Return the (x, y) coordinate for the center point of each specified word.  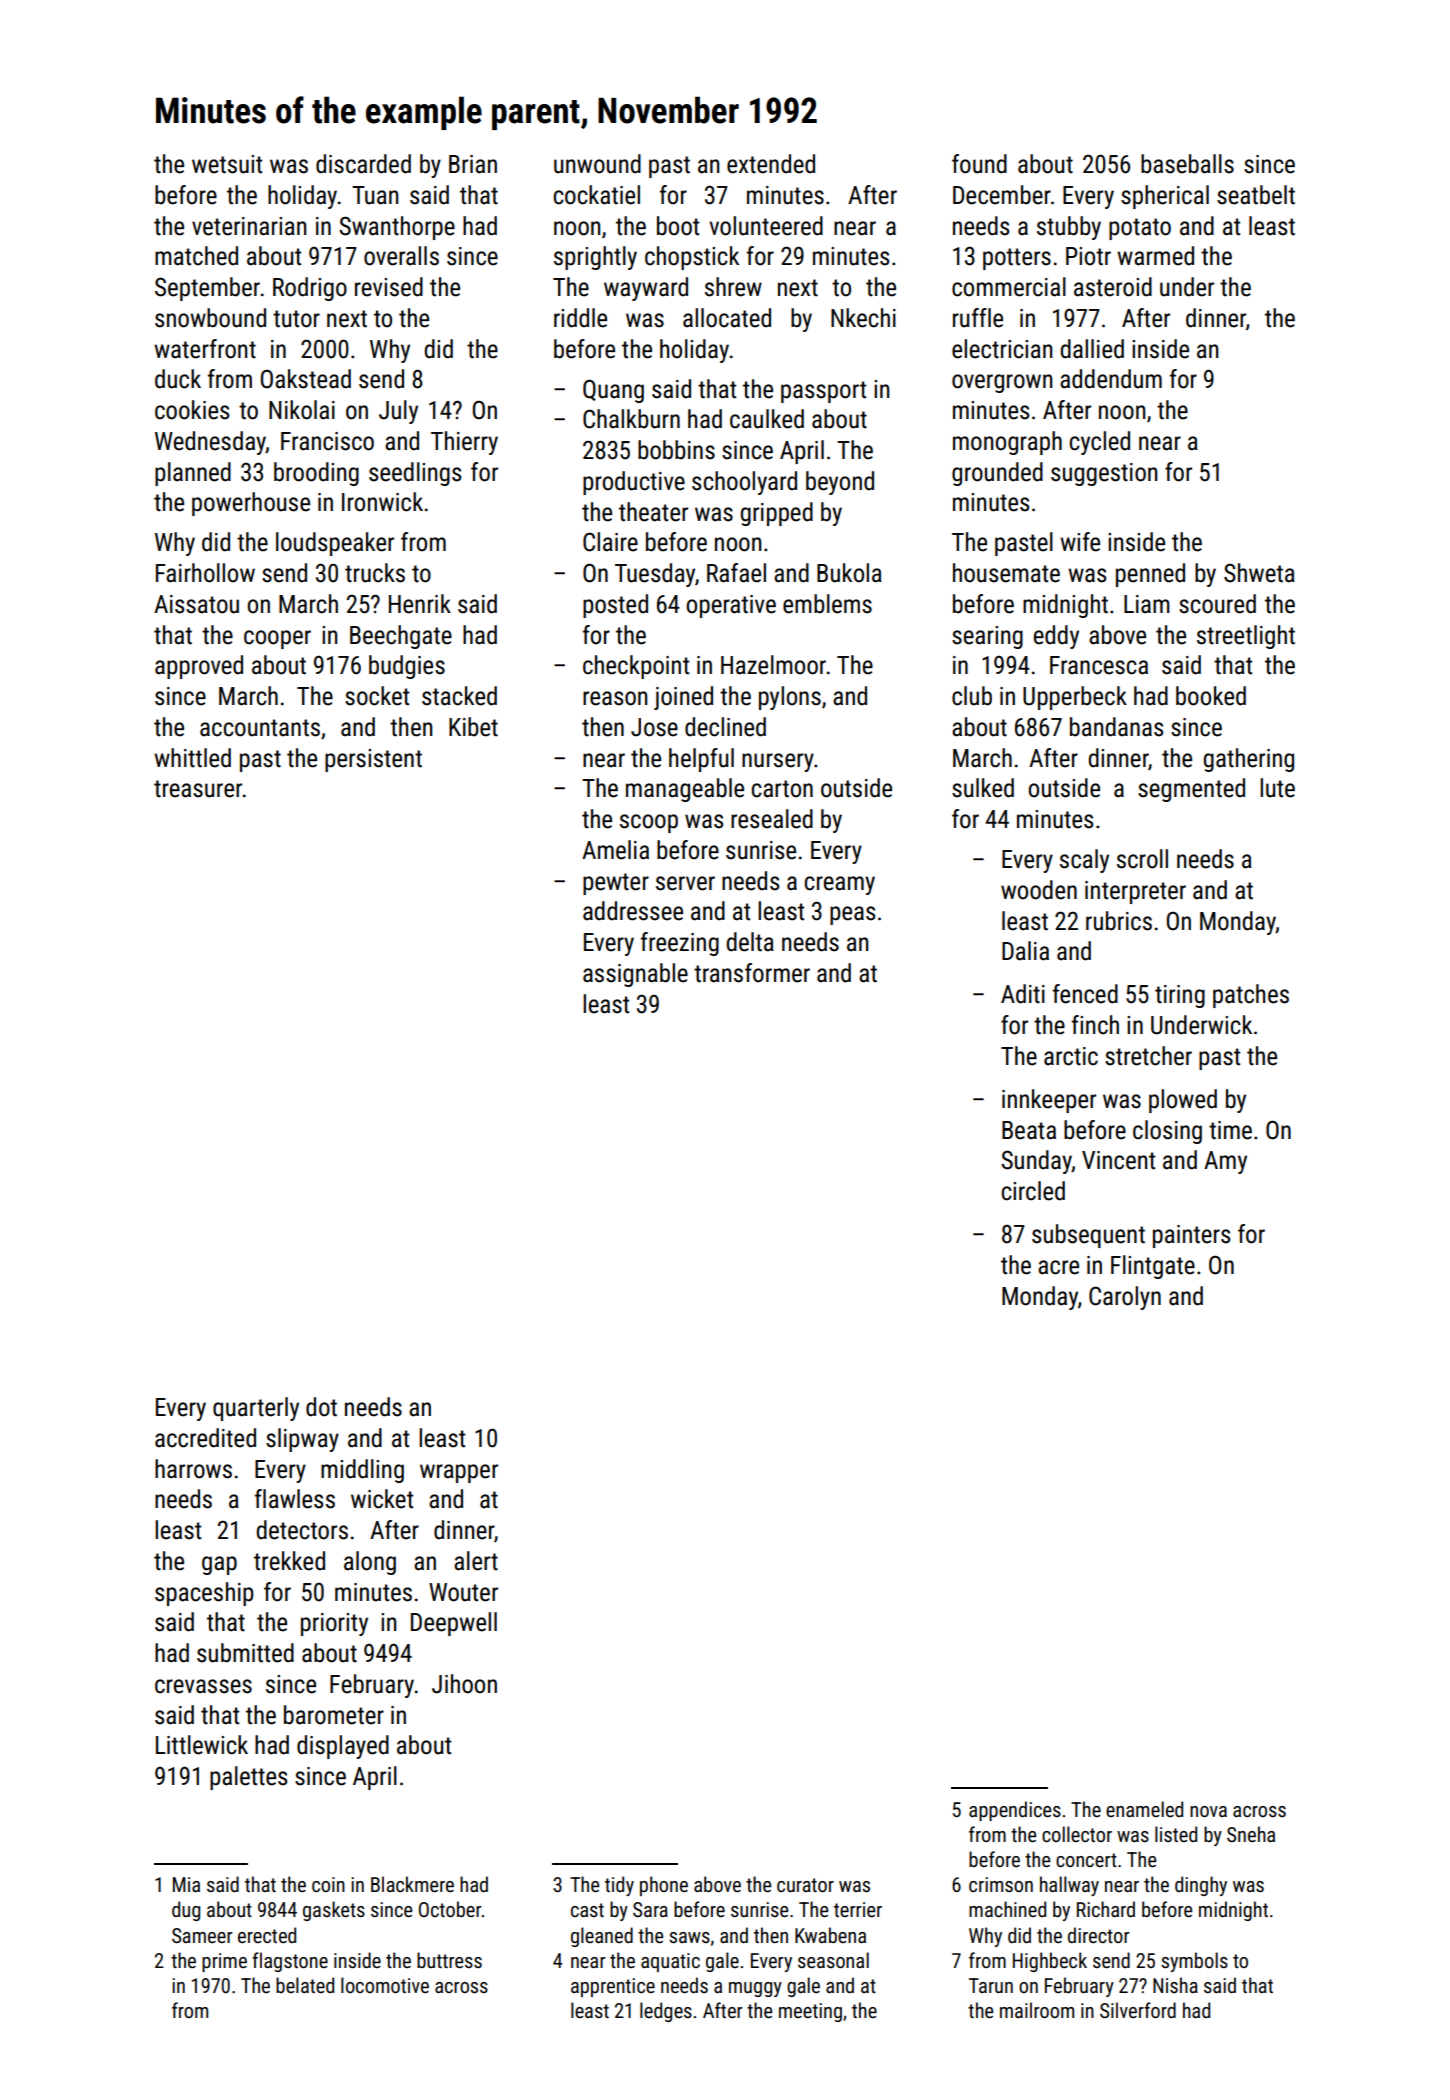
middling (362, 1471)
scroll (1142, 859)
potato (1140, 229)
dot (321, 1407)
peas (853, 915)
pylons (790, 698)
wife (1080, 542)
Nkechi (863, 318)
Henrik (420, 604)
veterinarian (249, 226)
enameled (1144, 1809)
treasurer (198, 789)
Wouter (463, 1592)
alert (476, 1561)
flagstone (290, 1962)
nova (1208, 1811)
